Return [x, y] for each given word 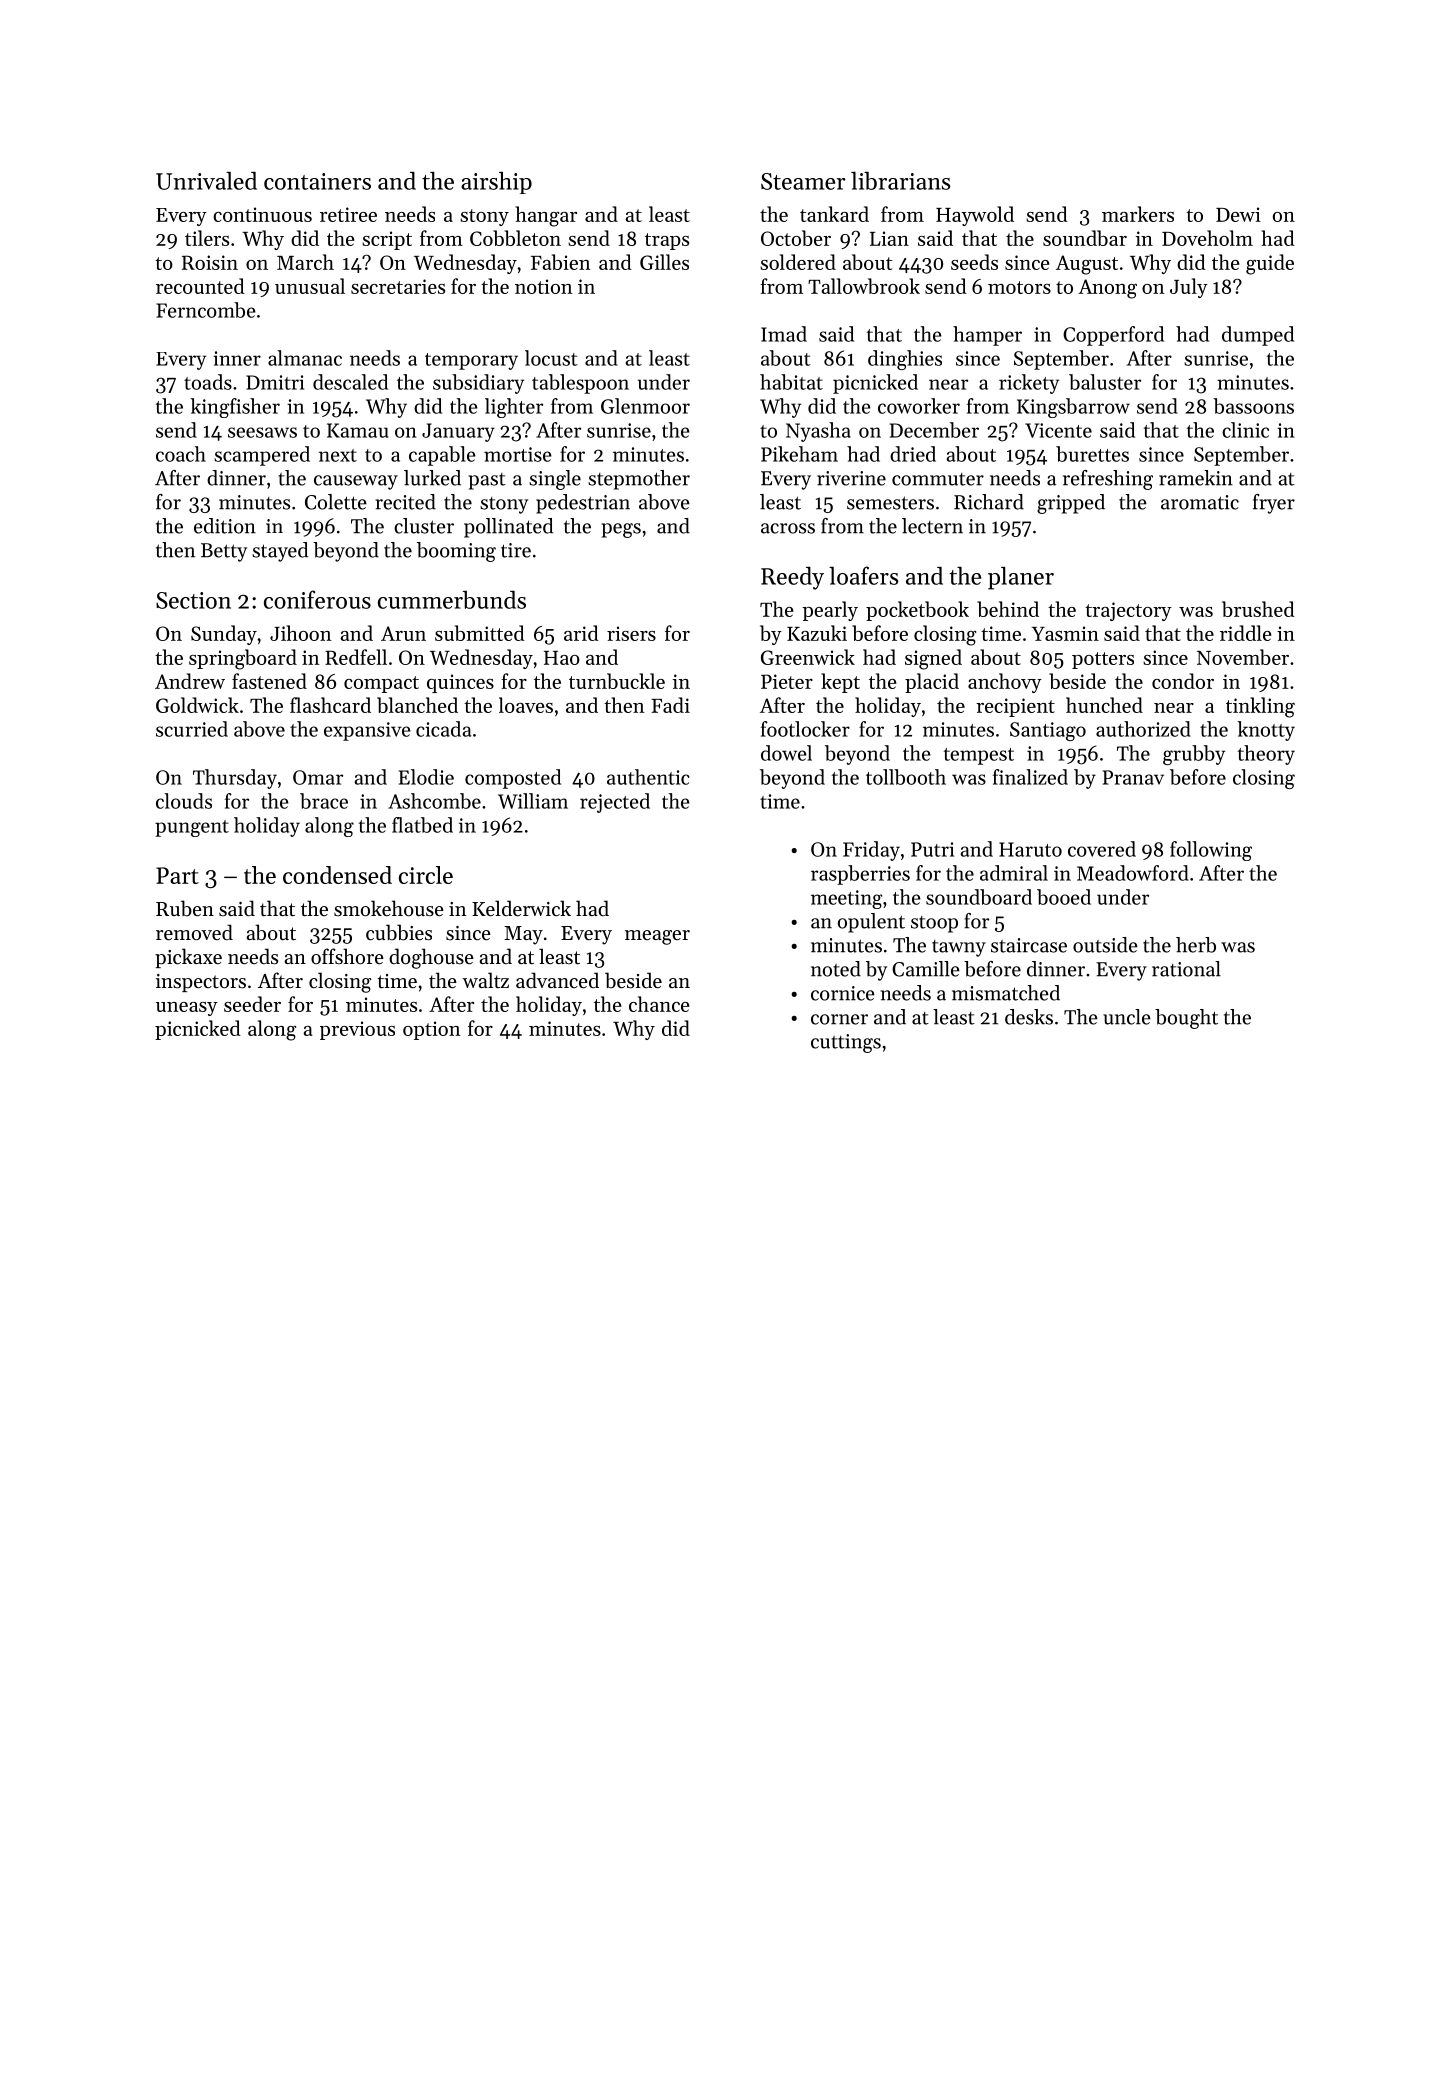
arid [581, 633]
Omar [318, 777]
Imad [784, 334]
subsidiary [478, 384]
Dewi [1238, 214]
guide [1270, 264]
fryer [1274, 504]
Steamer [803, 181]
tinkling [1260, 707]
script [387, 240]
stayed [280, 552]
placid [932, 683]
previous [357, 1030]
